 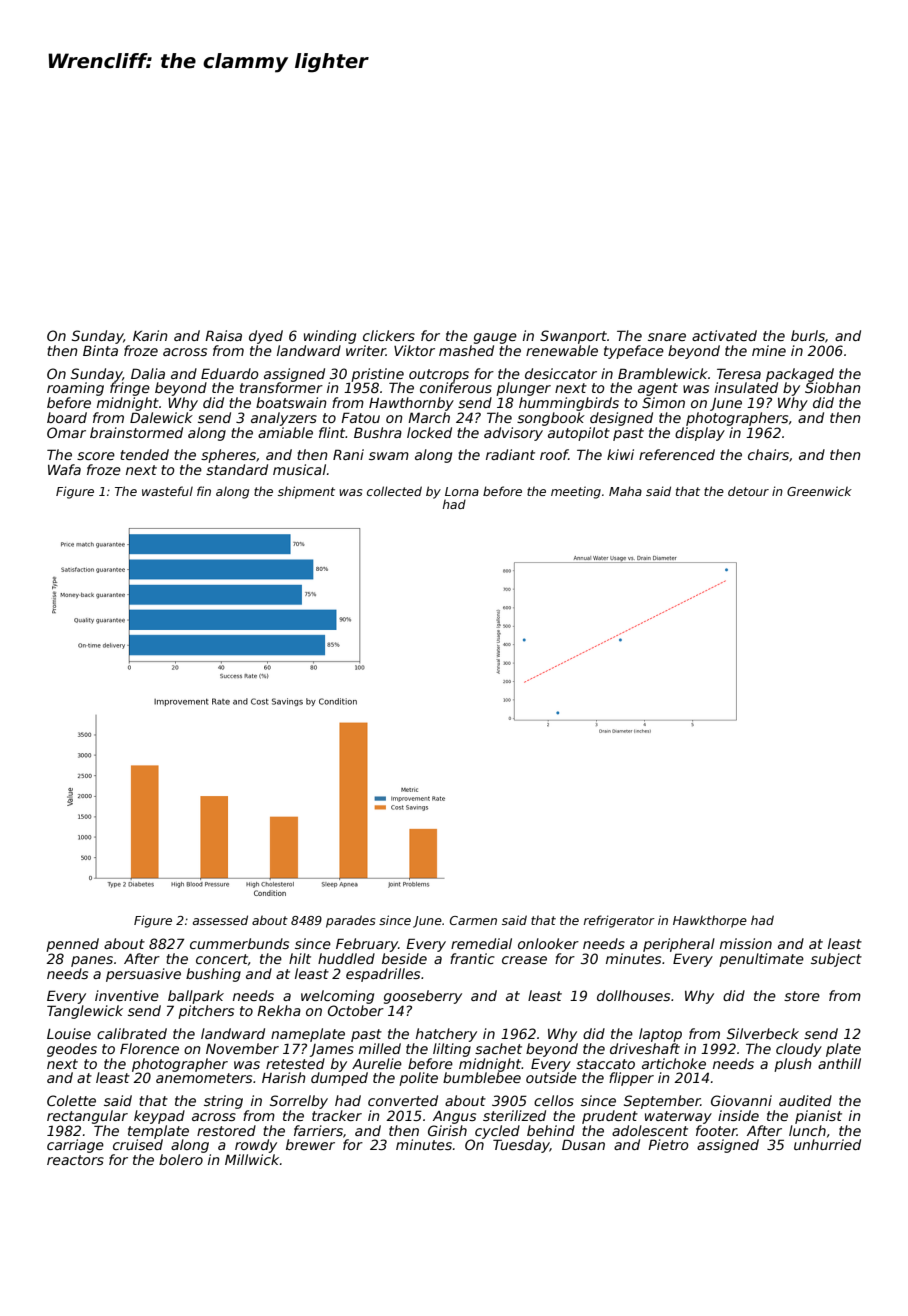 I want to click on fin, so click(x=204, y=491).
